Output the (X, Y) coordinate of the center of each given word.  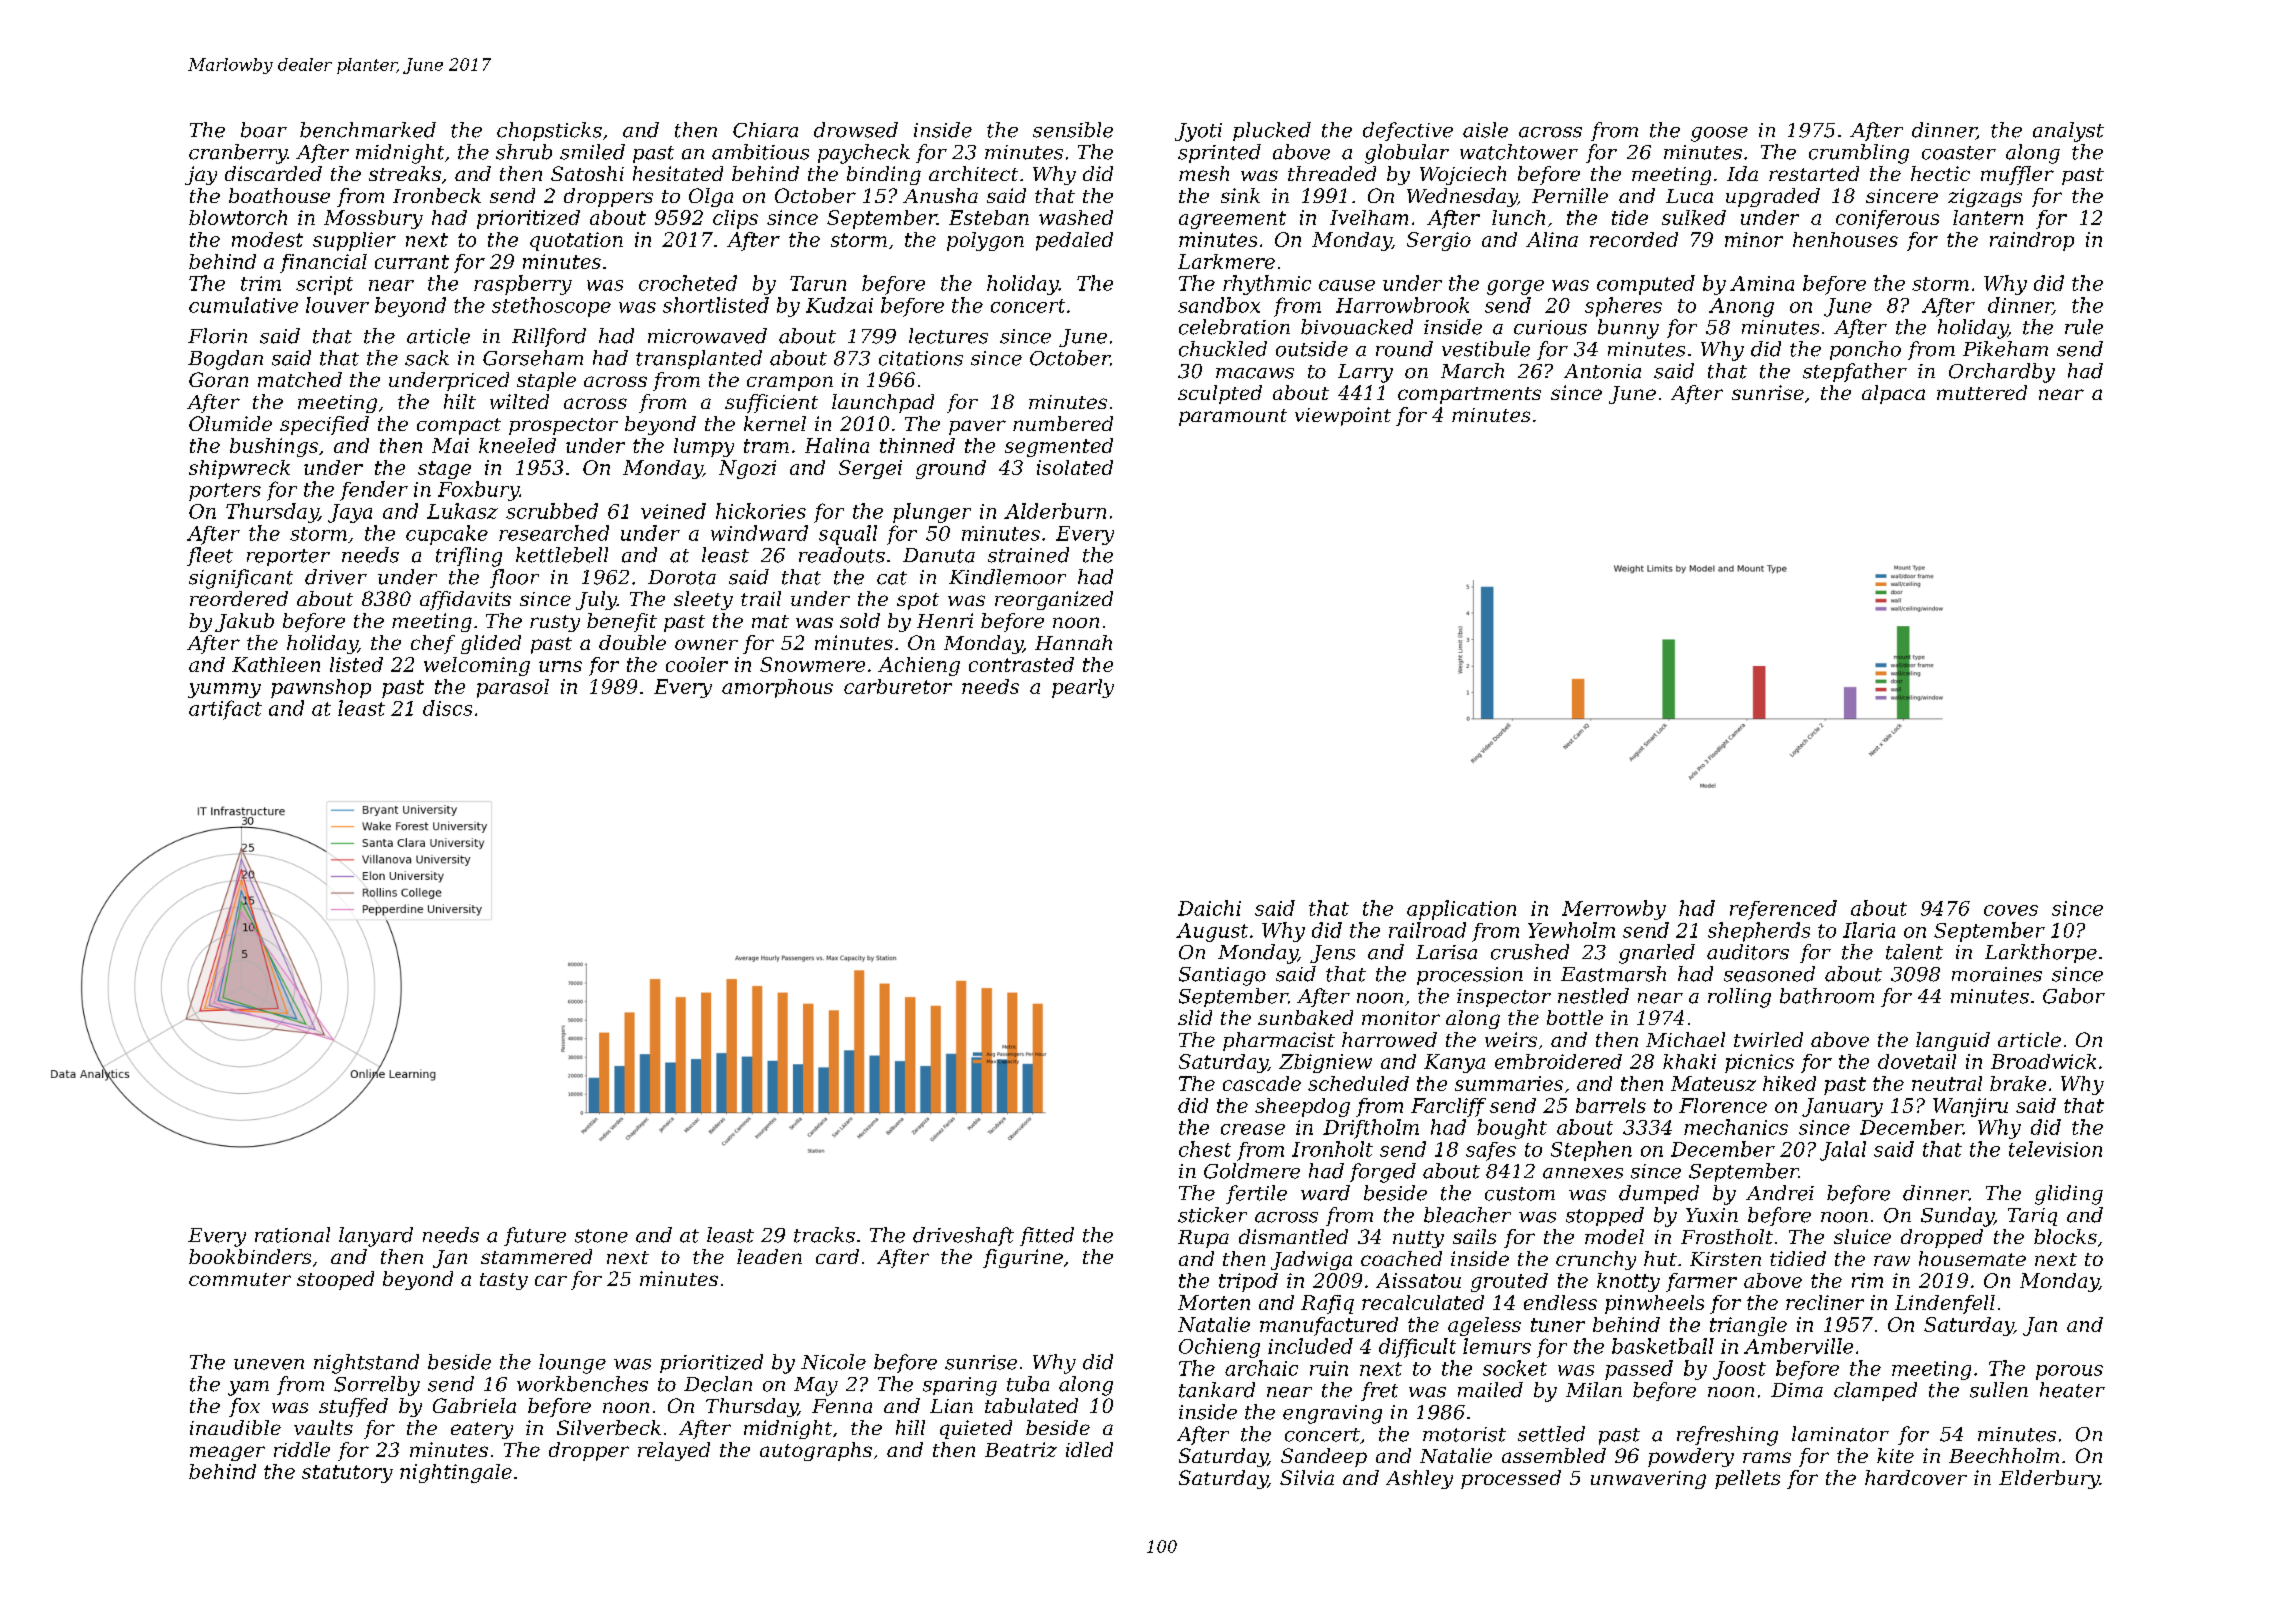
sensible (1073, 130)
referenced (1783, 910)
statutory (347, 1474)
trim (261, 283)
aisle (1485, 130)
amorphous (777, 688)
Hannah (1073, 642)
